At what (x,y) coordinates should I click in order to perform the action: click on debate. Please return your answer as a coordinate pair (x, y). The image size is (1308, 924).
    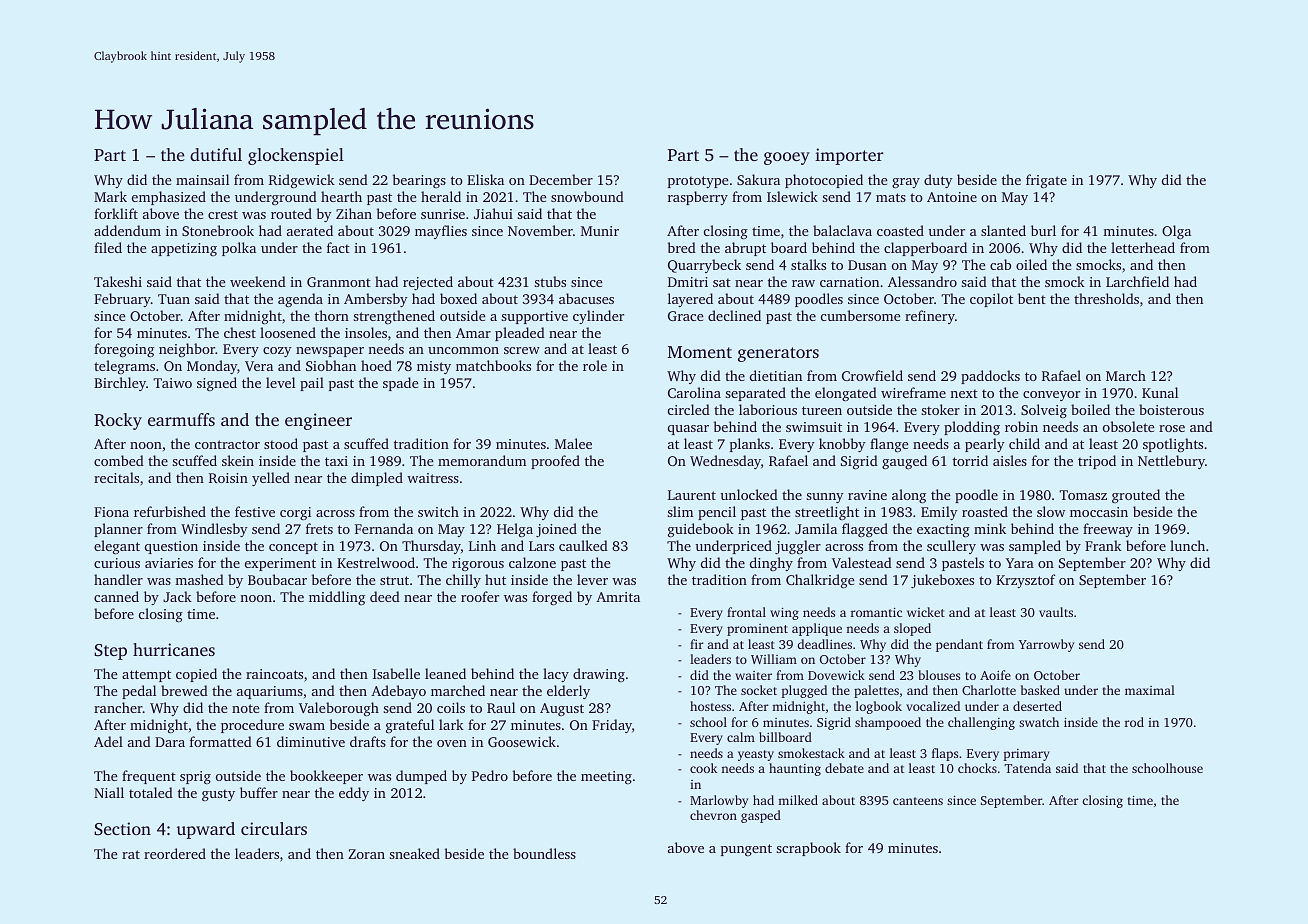
    Looking at the image, I should click on (844, 768).
